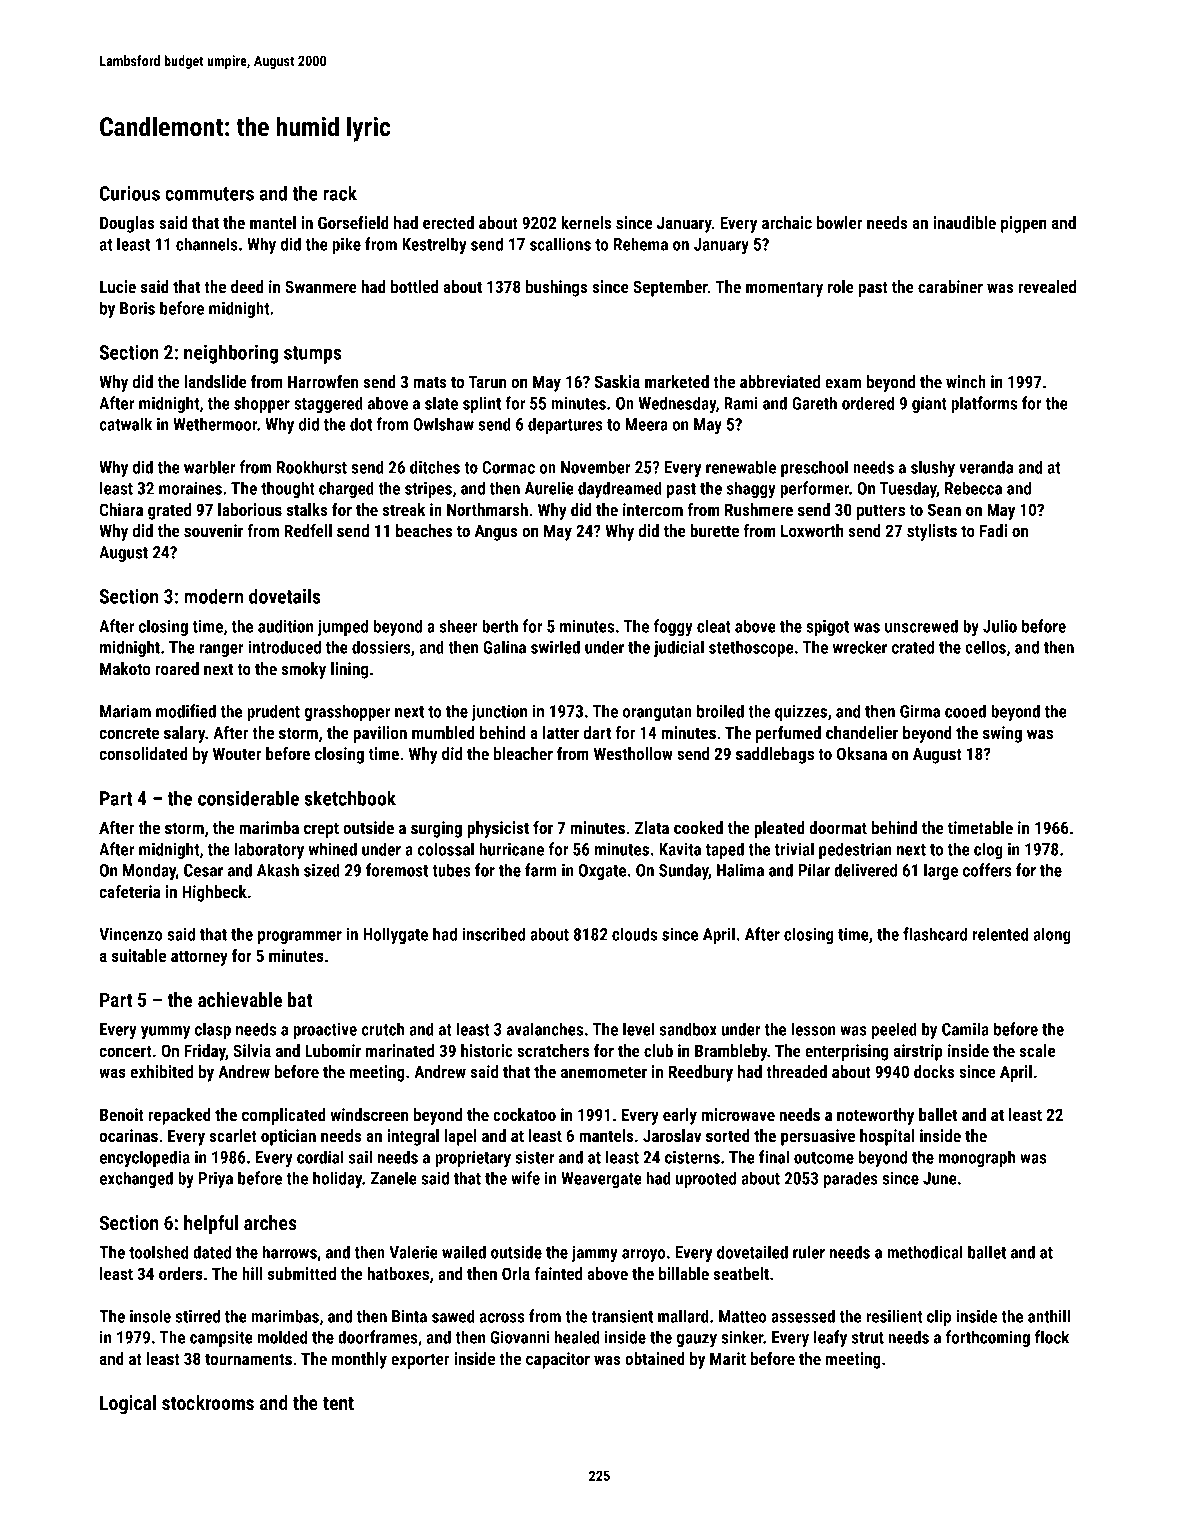 The image size is (1177, 1524). I want to click on scale, so click(1037, 1050).
